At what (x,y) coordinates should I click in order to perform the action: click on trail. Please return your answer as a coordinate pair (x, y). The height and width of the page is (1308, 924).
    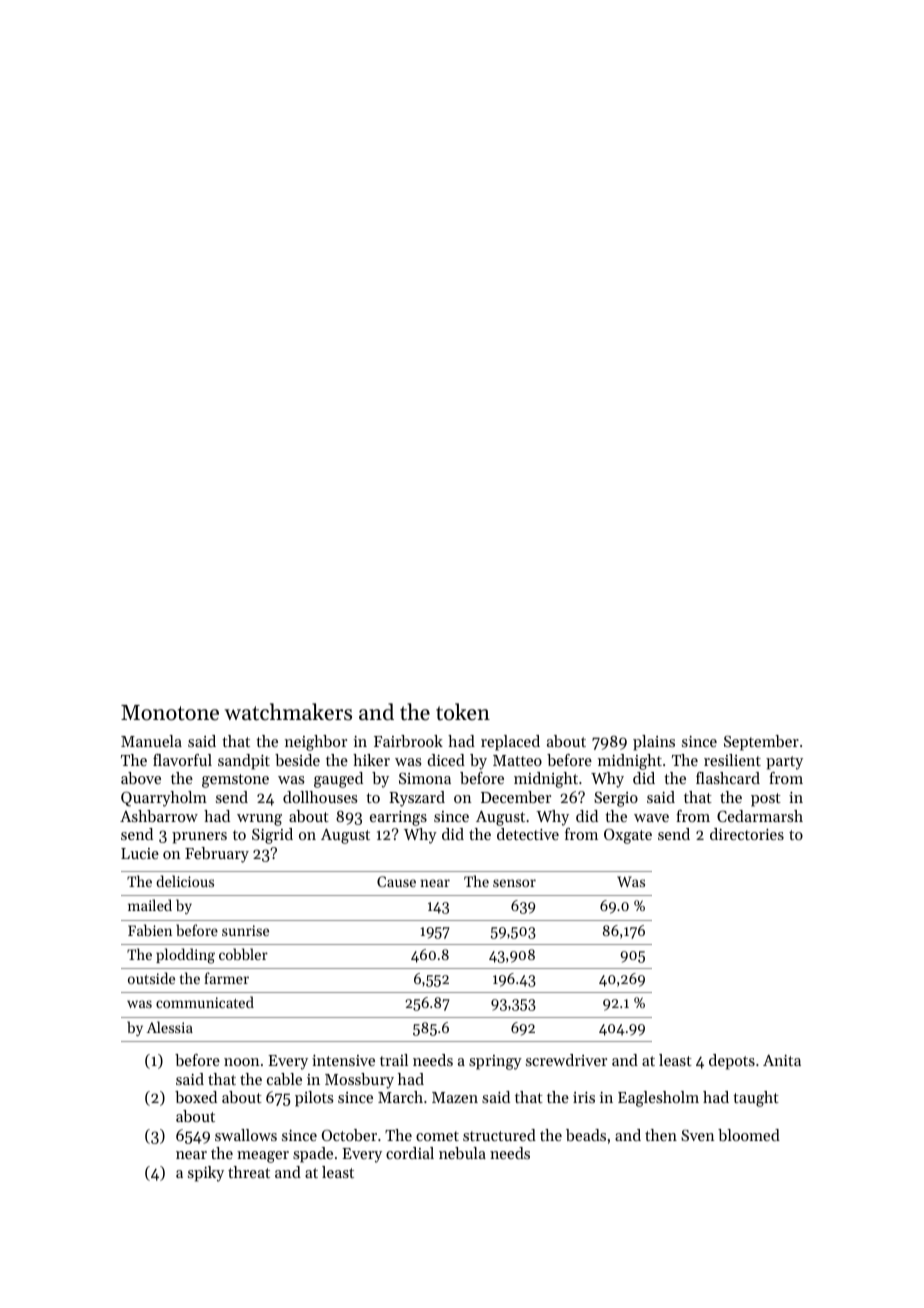
    Looking at the image, I should click on (394, 1060).
